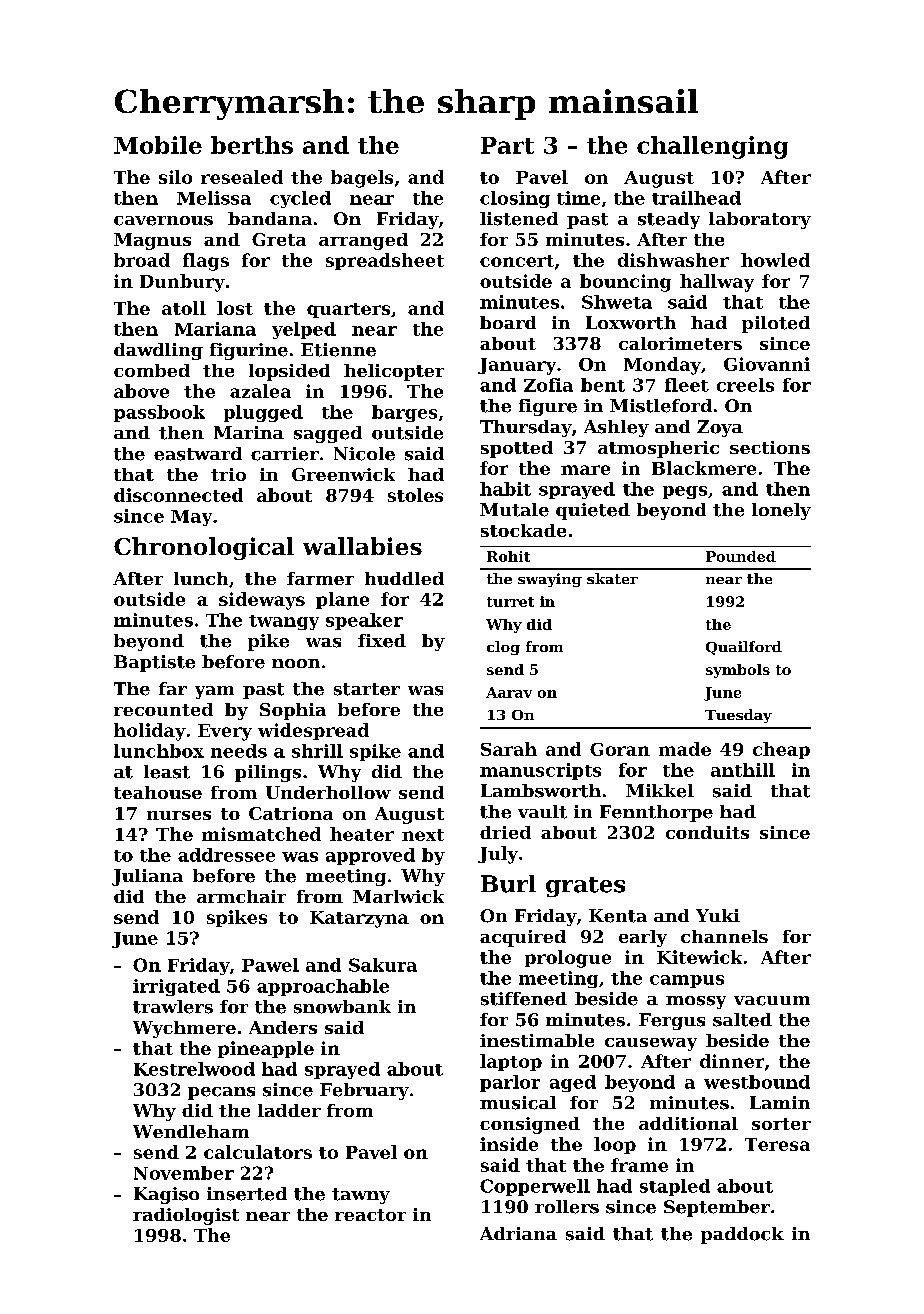  What do you see at coordinates (262, 601) in the screenshot?
I see `sideways` at bounding box center [262, 601].
